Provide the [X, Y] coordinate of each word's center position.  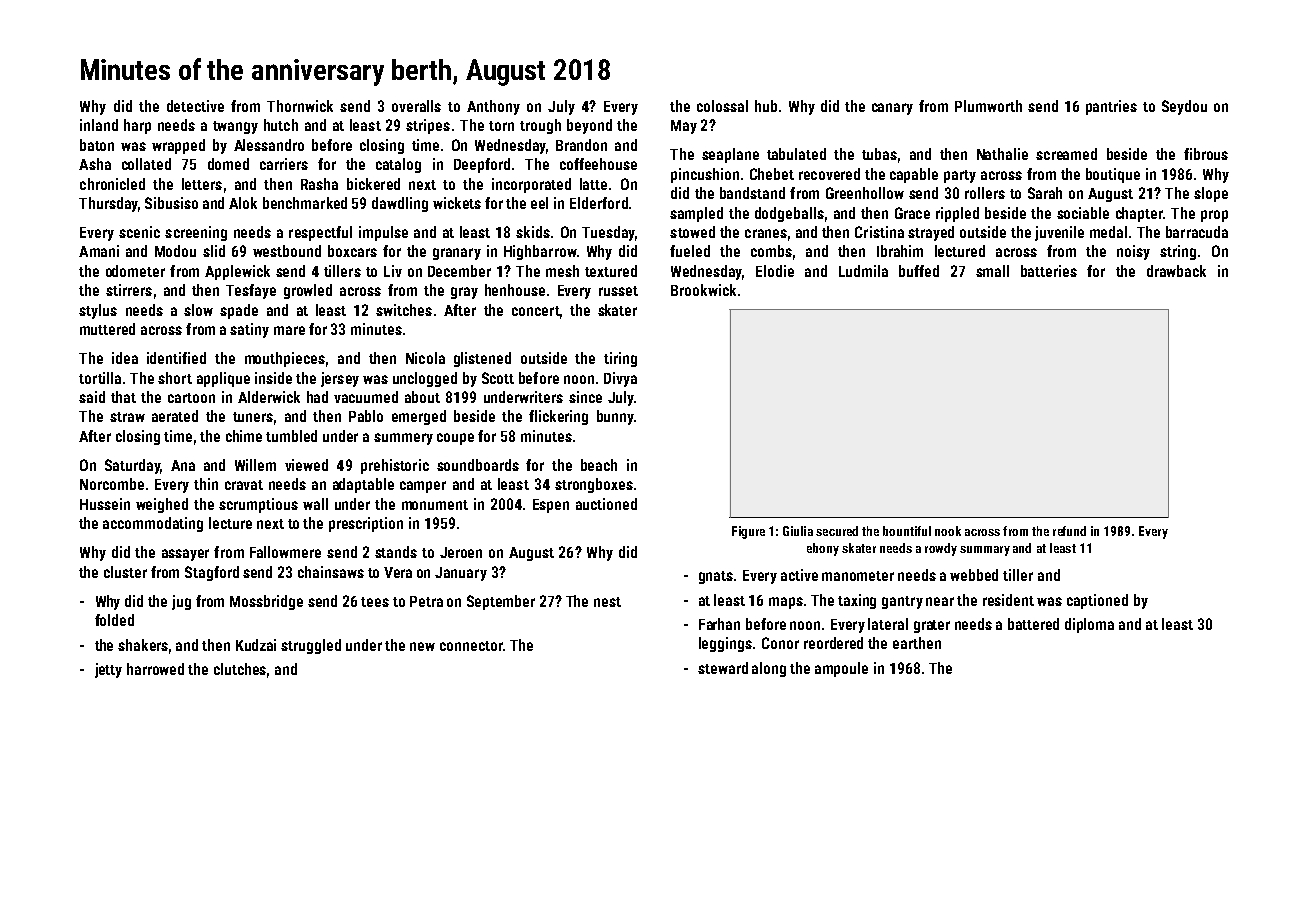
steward [723, 668]
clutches [240, 669]
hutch [281, 125]
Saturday [132, 466]
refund [1069, 531]
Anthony [493, 107]
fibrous [1206, 154]
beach [599, 465]
